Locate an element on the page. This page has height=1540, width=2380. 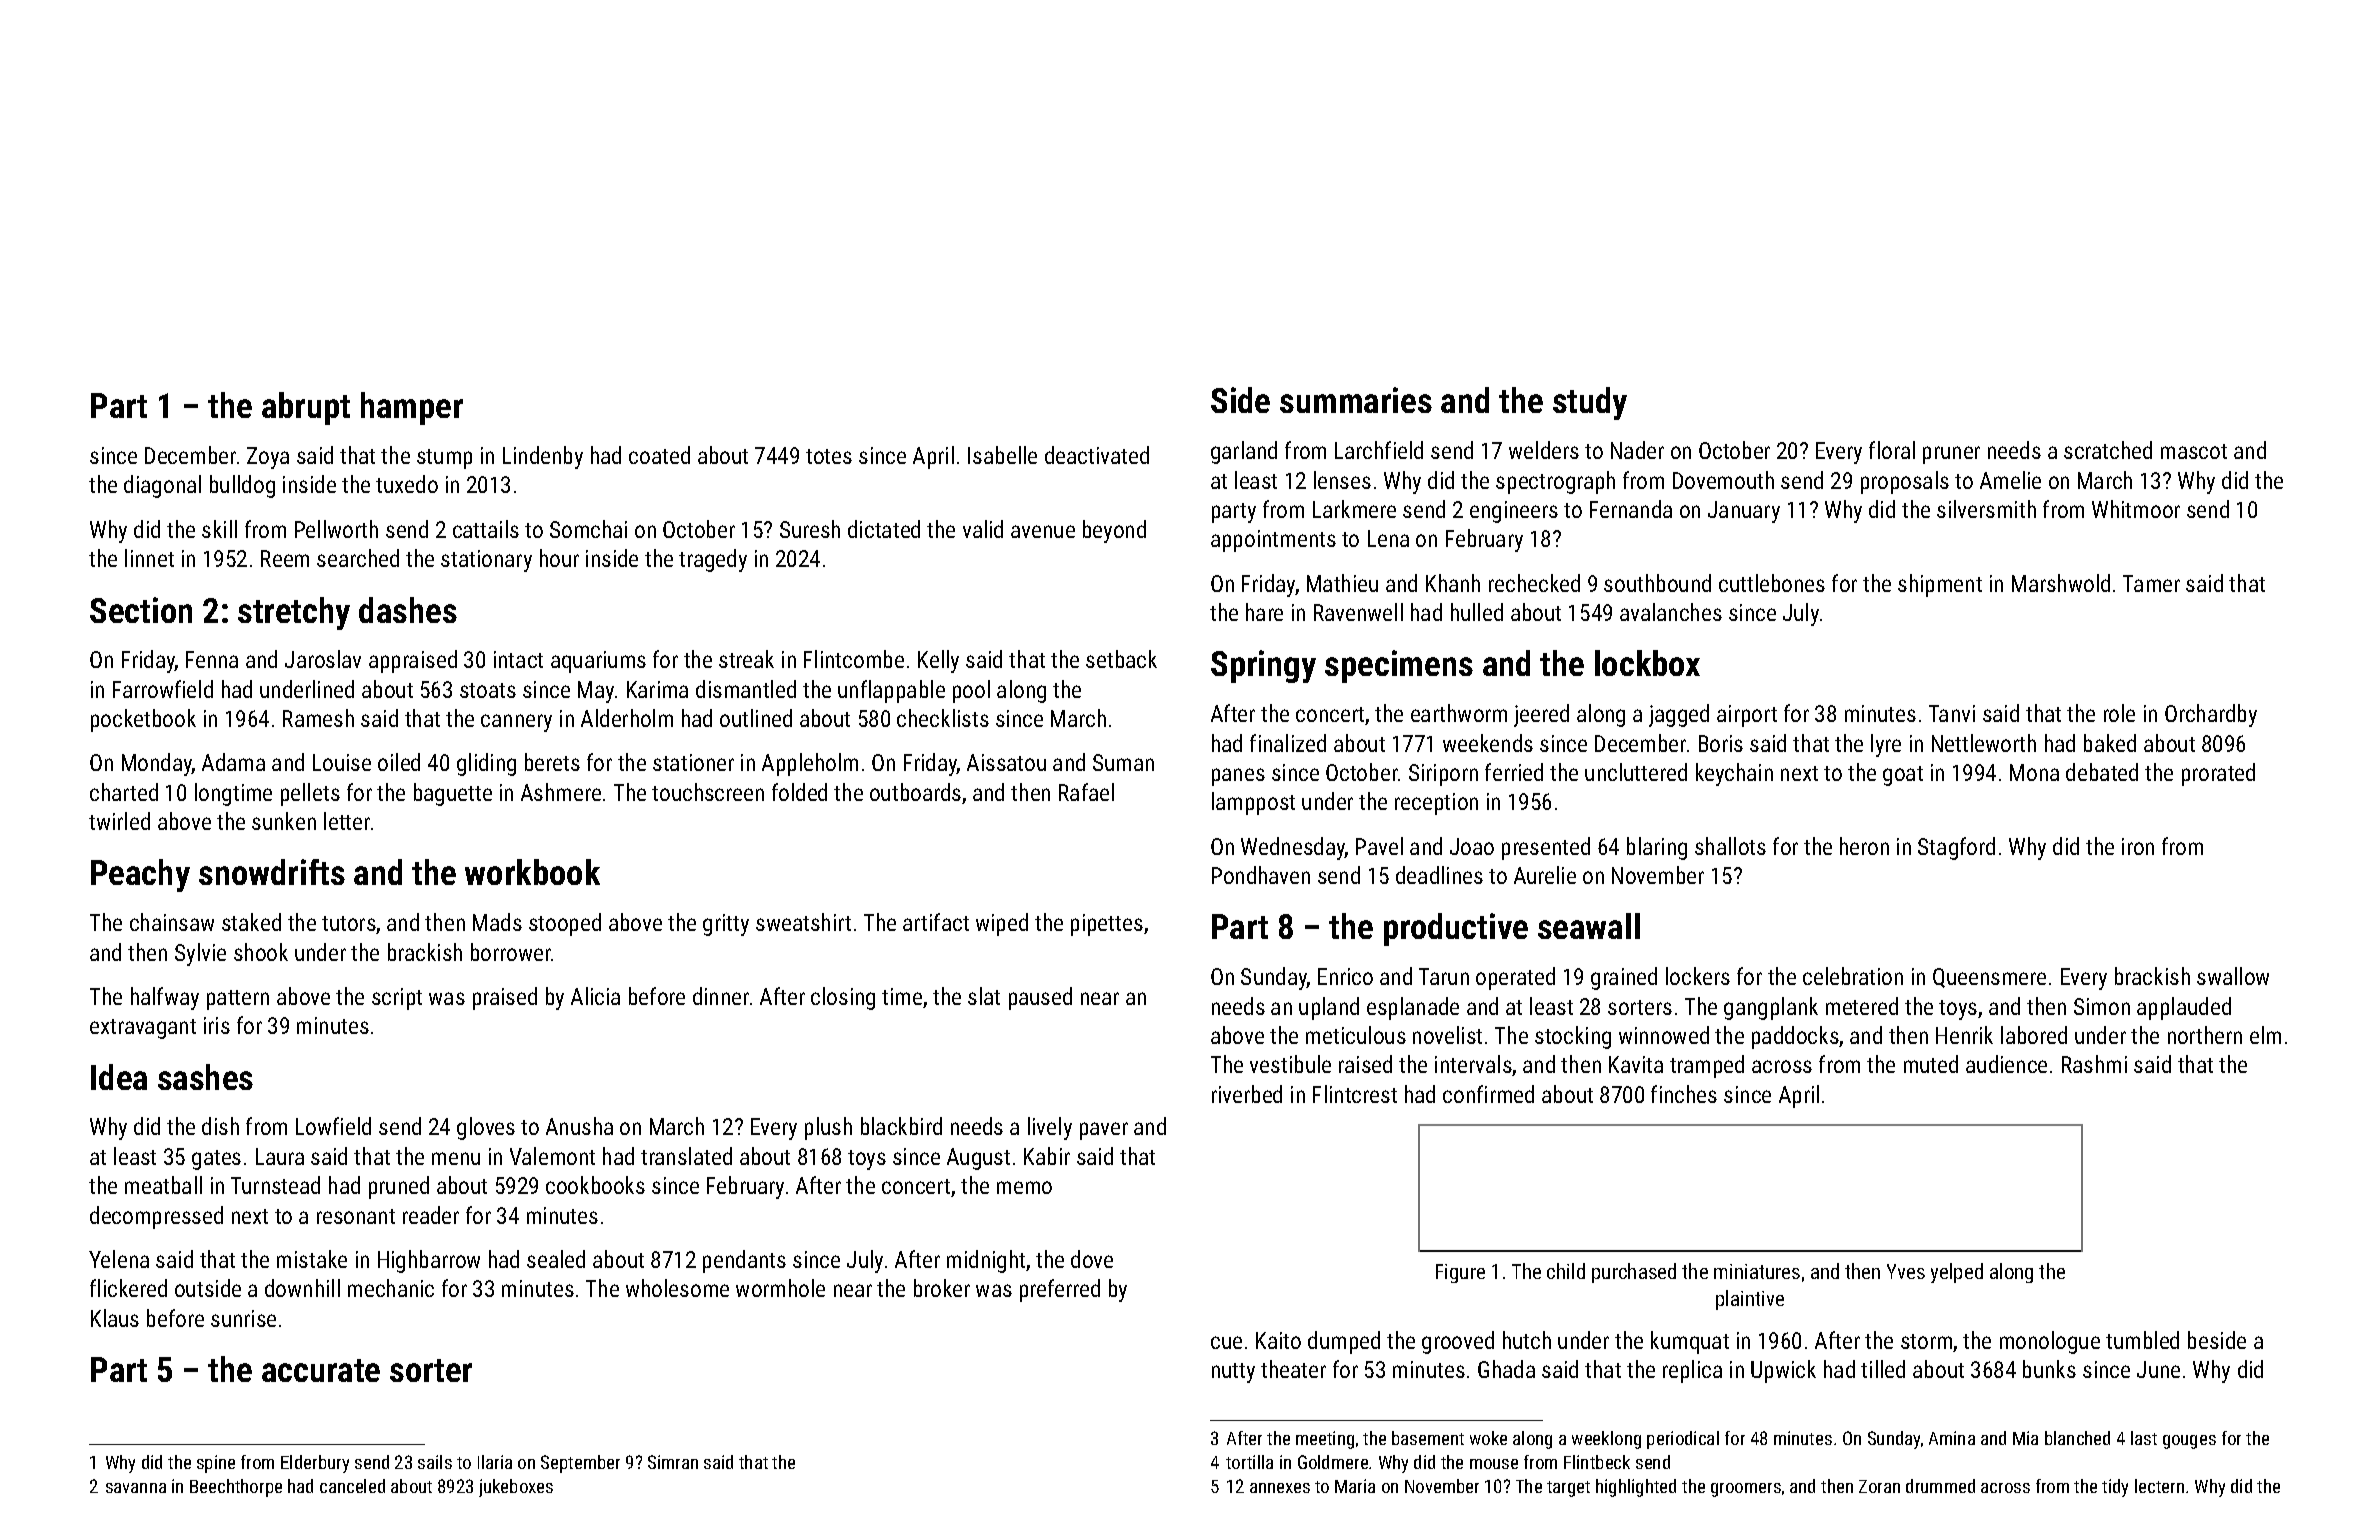
cue is located at coordinates (1226, 1342).
